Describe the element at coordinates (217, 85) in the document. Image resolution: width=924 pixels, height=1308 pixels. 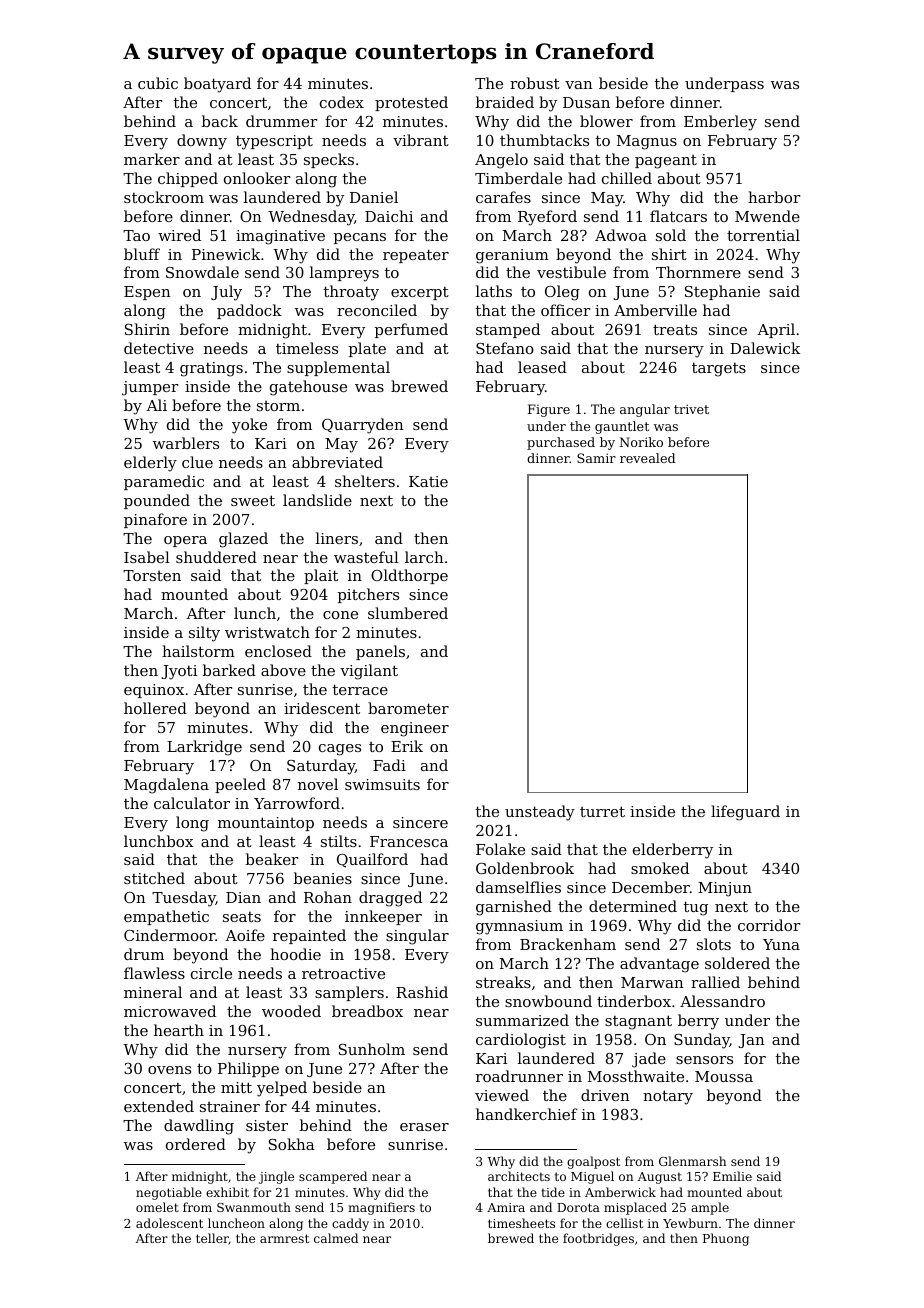
I see `boatyard` at that location.
